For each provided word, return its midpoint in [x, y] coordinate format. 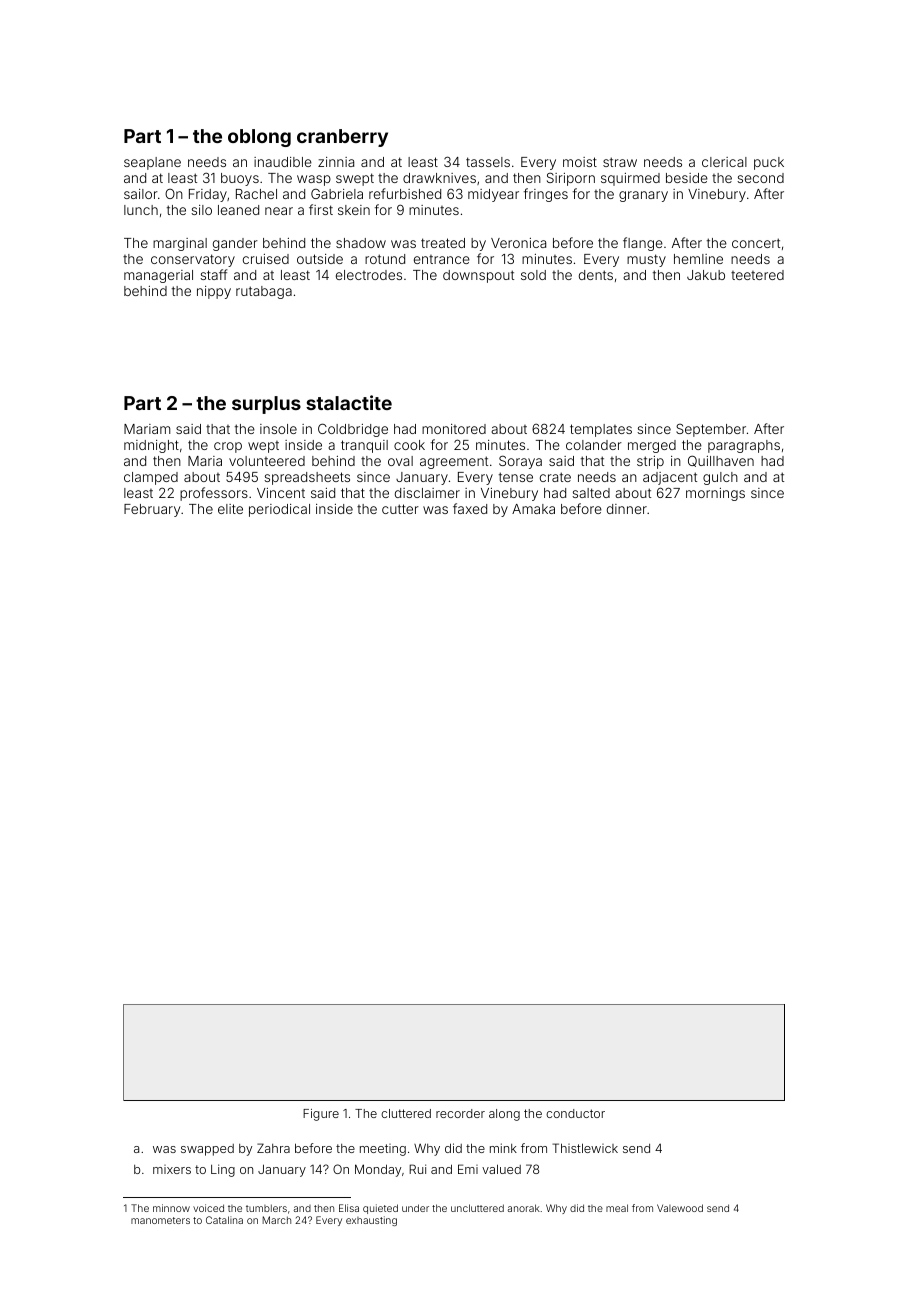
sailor [141, 194]
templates [601, 430]
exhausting [371, 1221]
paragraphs [744, 446]
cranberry [342, 138]
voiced [208, 1208]
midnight [151, 446]
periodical [279, 510]
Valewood [680, 1208]
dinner [627, 509]
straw [620, 162]
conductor [575, 1113]
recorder [460, 1113]
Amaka [533, 509]
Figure [321, 1115]
